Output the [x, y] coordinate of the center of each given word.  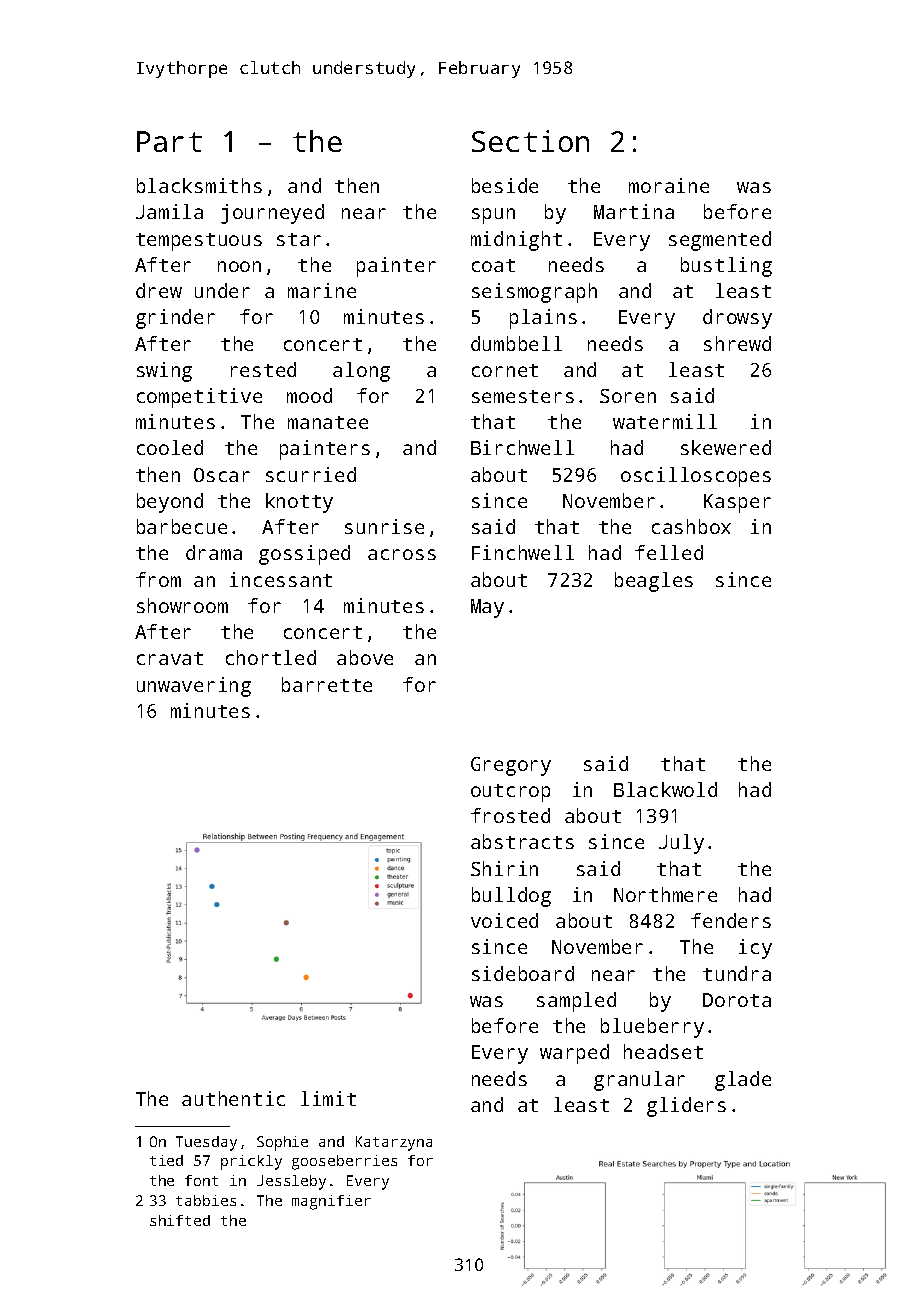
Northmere [665, 894]
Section [530, 141]
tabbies [206, 1200]
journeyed [272, 214]
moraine [669, 185]
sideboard [523, 973]
